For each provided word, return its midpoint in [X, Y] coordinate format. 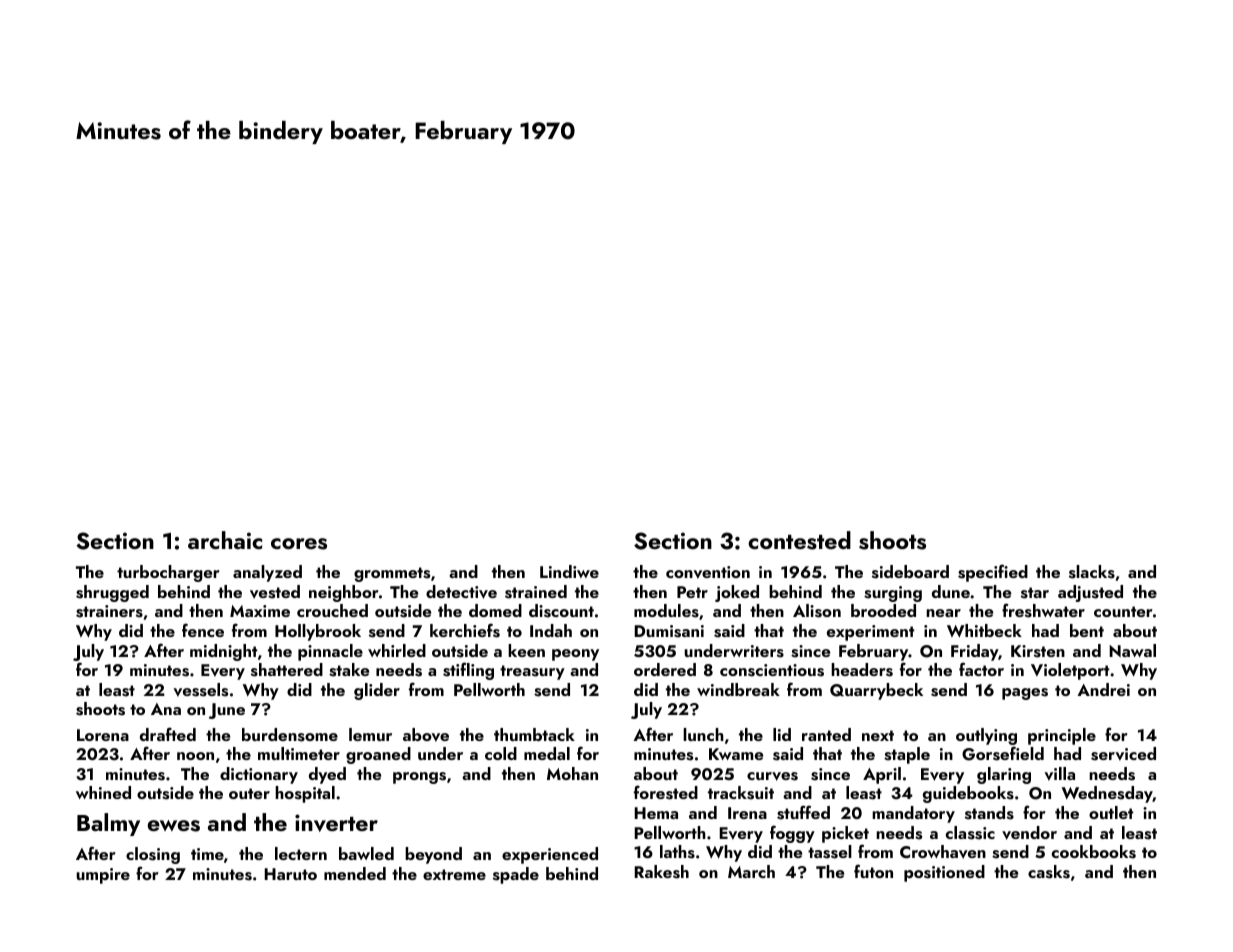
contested [799, 540]
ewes [173, 826]
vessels [200, 690]
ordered [665, 669]
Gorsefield [1003, 753]
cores [299, 544]
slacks [1092, 572]
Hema [656, 813]
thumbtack [534, 734]
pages [1025, 694]
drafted [168, 734]
